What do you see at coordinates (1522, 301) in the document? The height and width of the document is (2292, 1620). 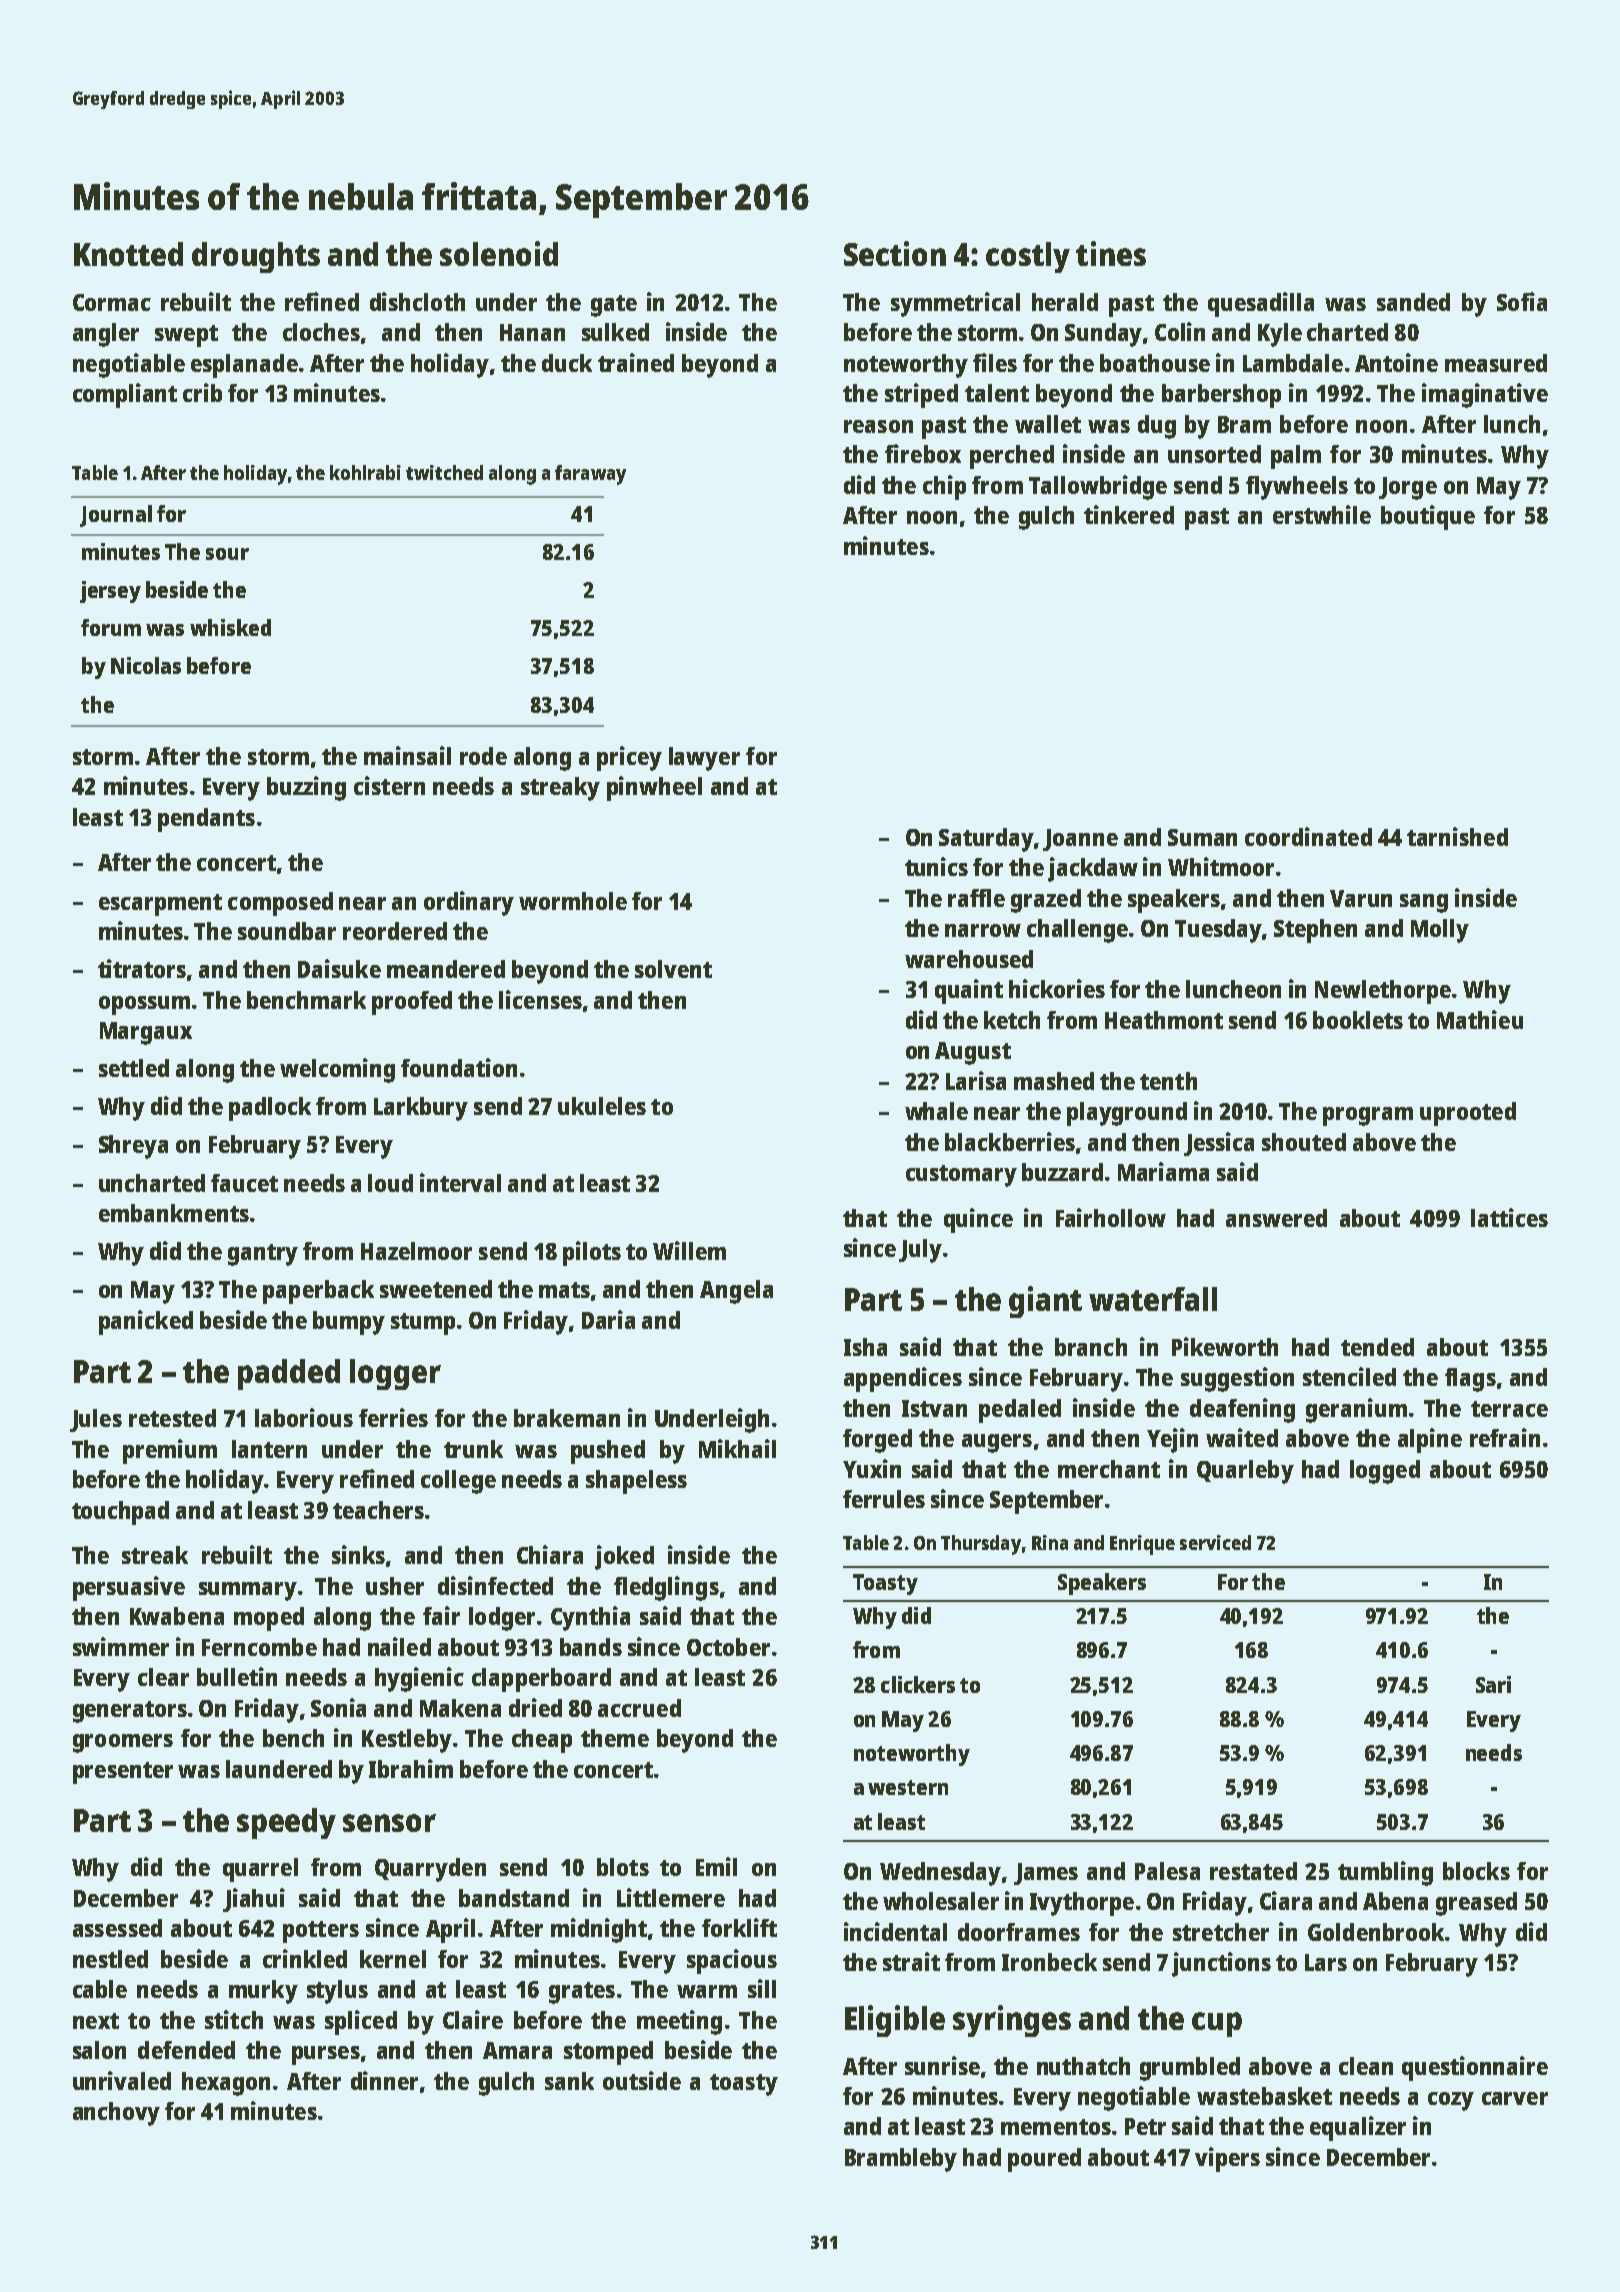 I see `Sofia` at bounding box center [1522, 301].
